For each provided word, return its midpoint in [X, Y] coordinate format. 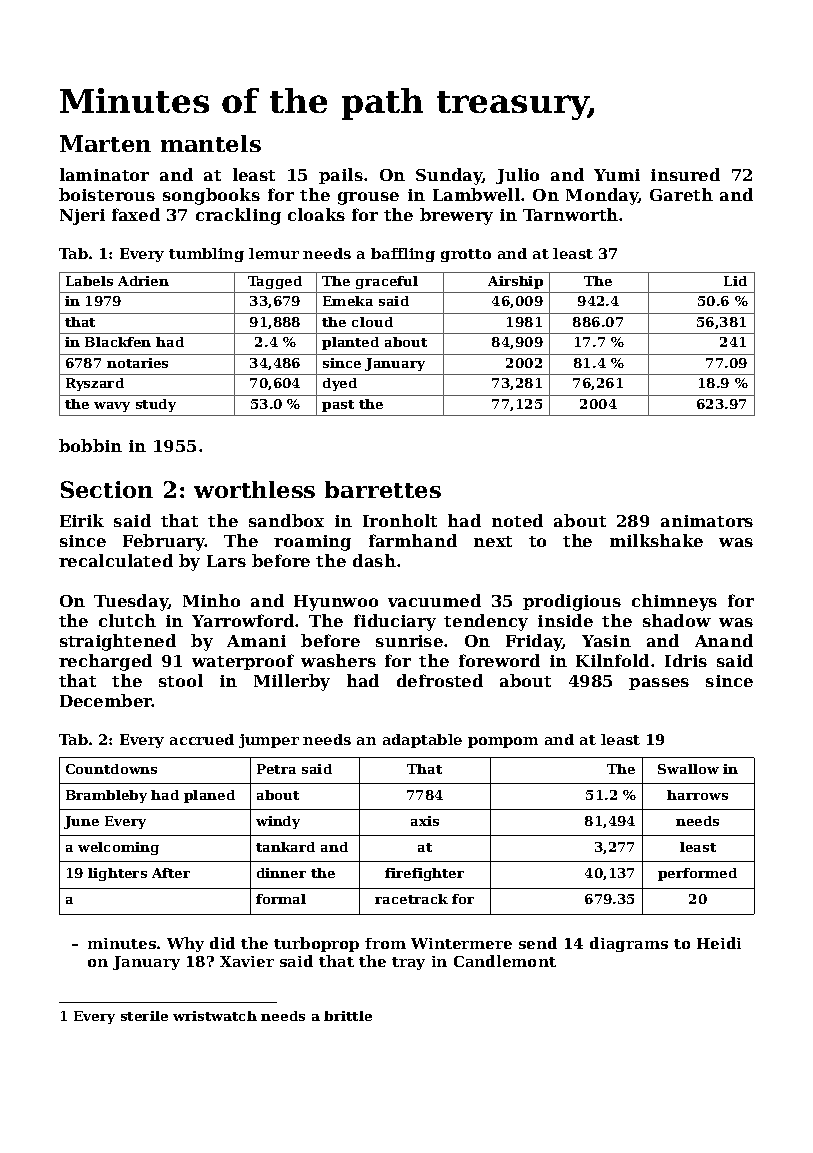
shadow [677, 620]
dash [374, 560]
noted [517, 520]
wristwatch [215, 1016]
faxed [136, 214]
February [164, 542]
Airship [515, 282]
